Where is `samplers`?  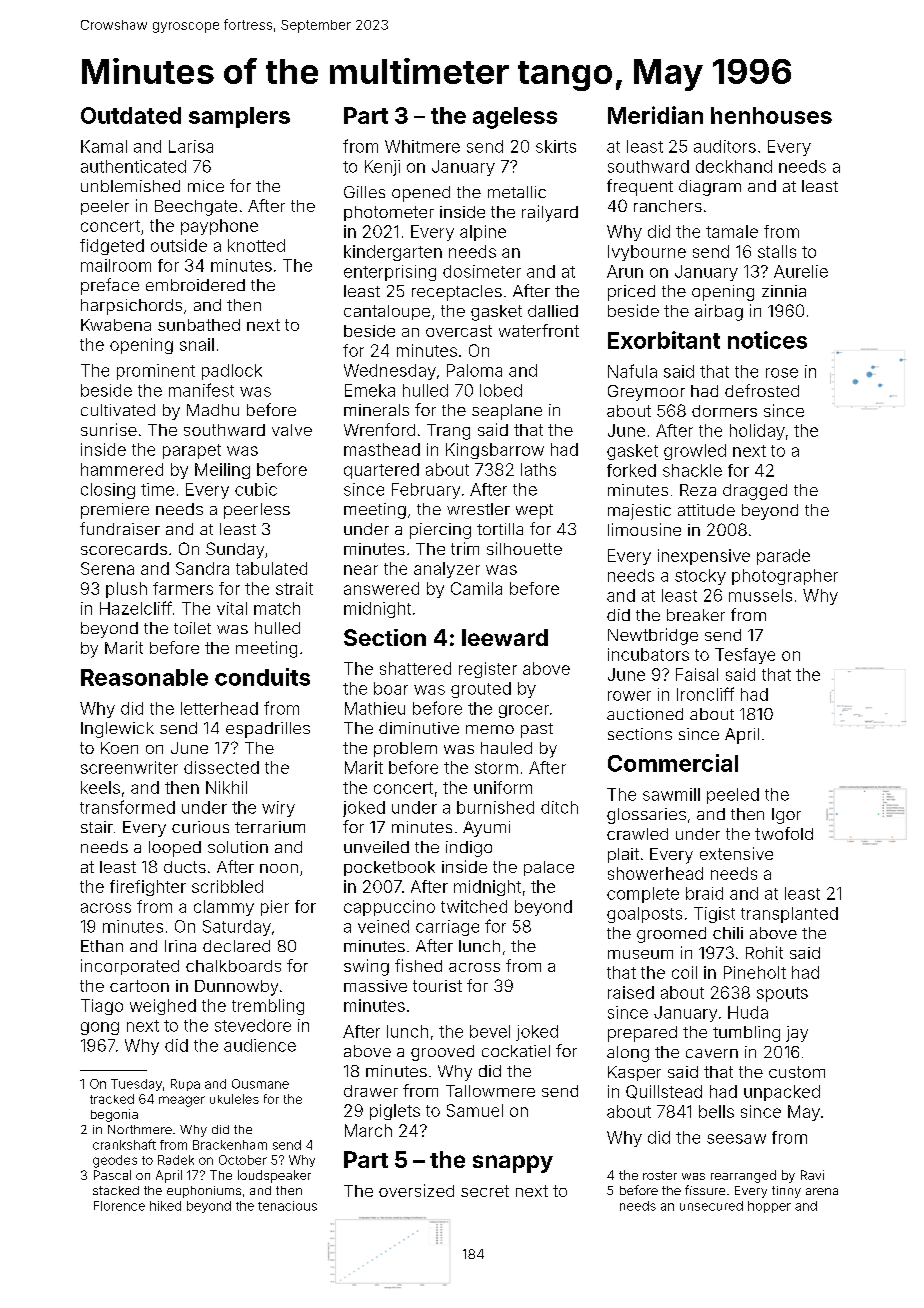
samplers is located at coordinates (239, 117).
